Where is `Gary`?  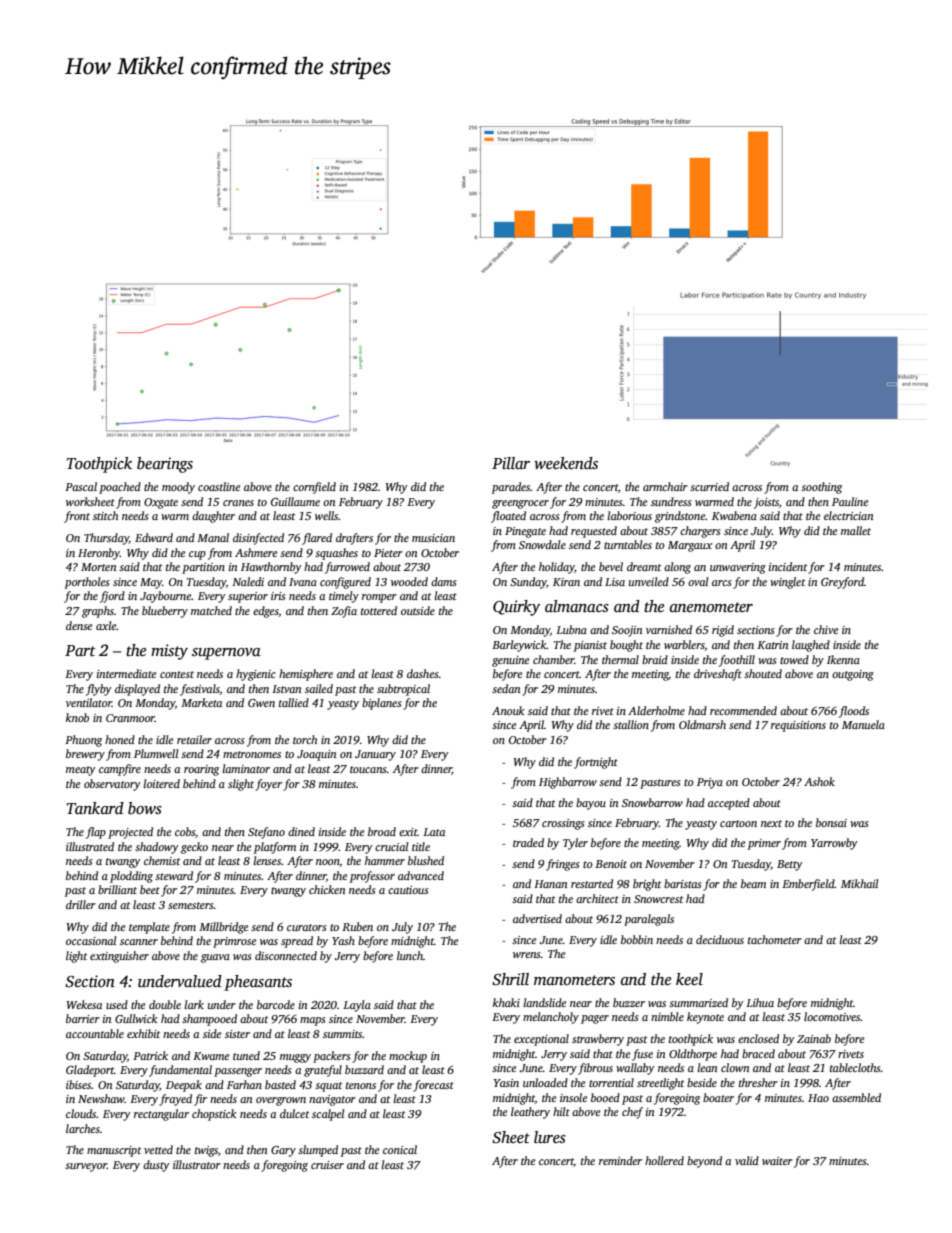
Gary is located at coordinates (283, 1151).
